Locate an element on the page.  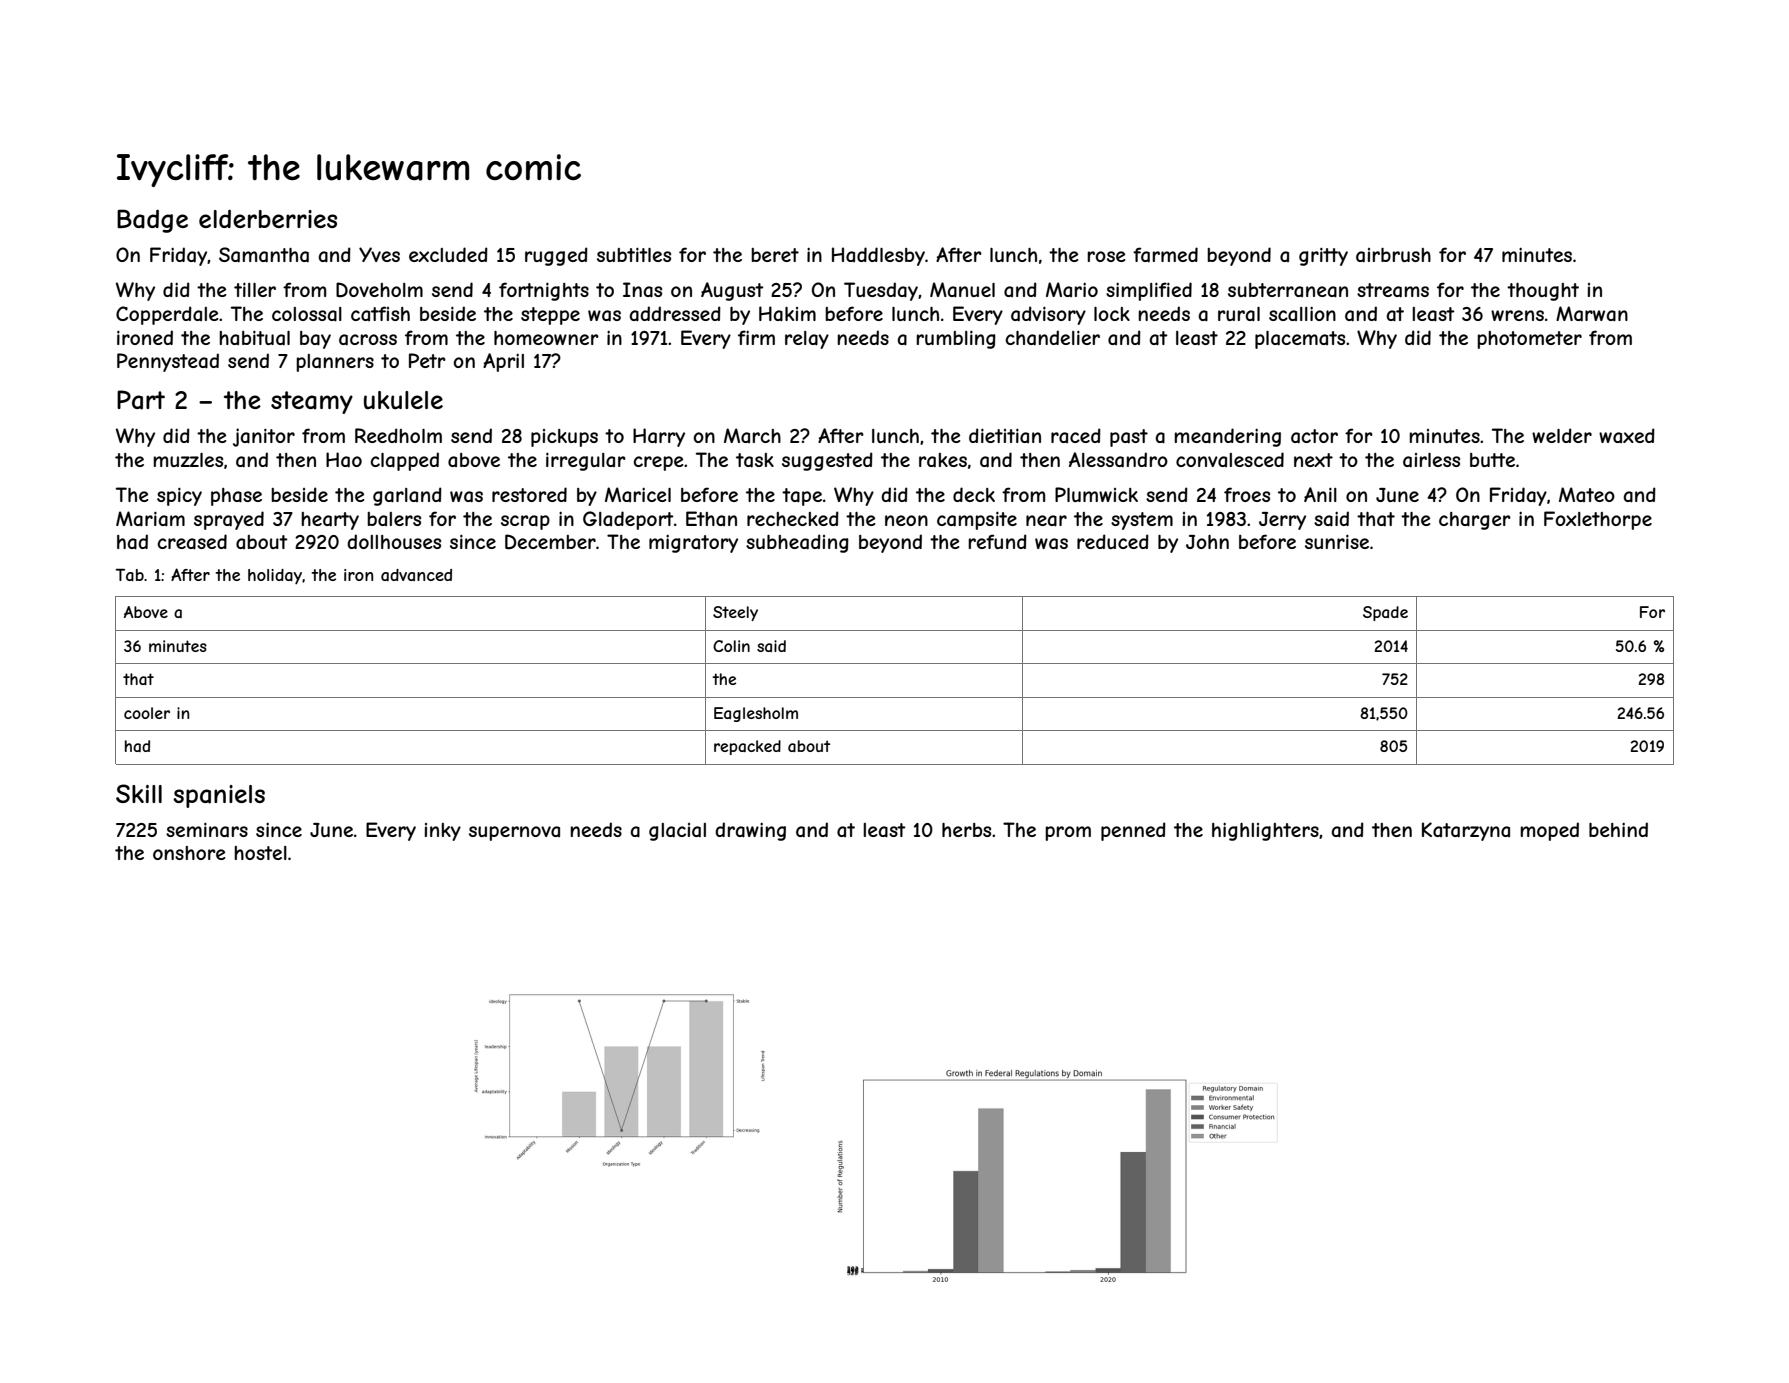
Spade is located at coordinates (1385, 613).
